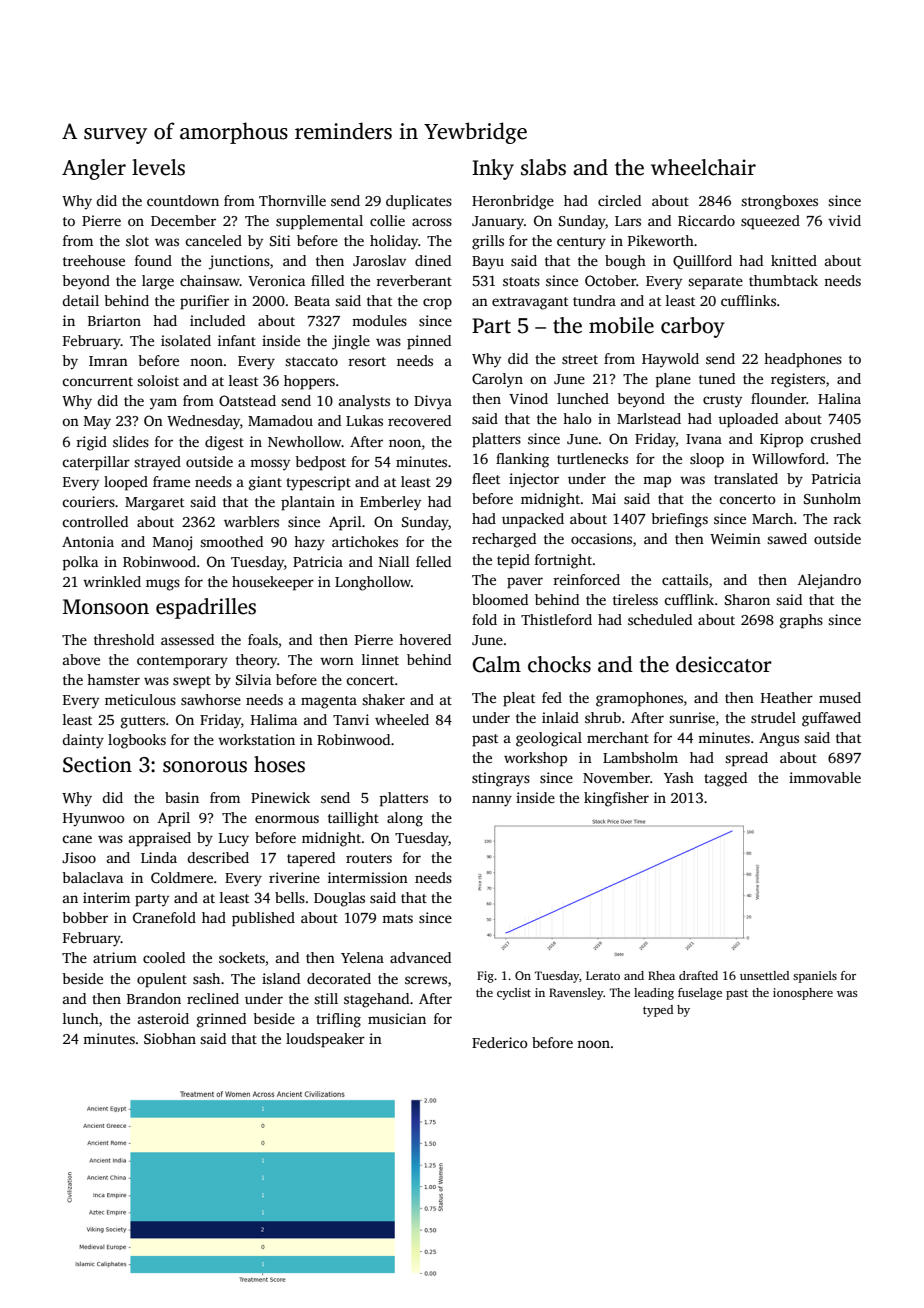 This image has width=924, height=1308. What do you see at coordinates (831, 719) in the image?
I see `guffawed` at bounding box center [831, 719].
